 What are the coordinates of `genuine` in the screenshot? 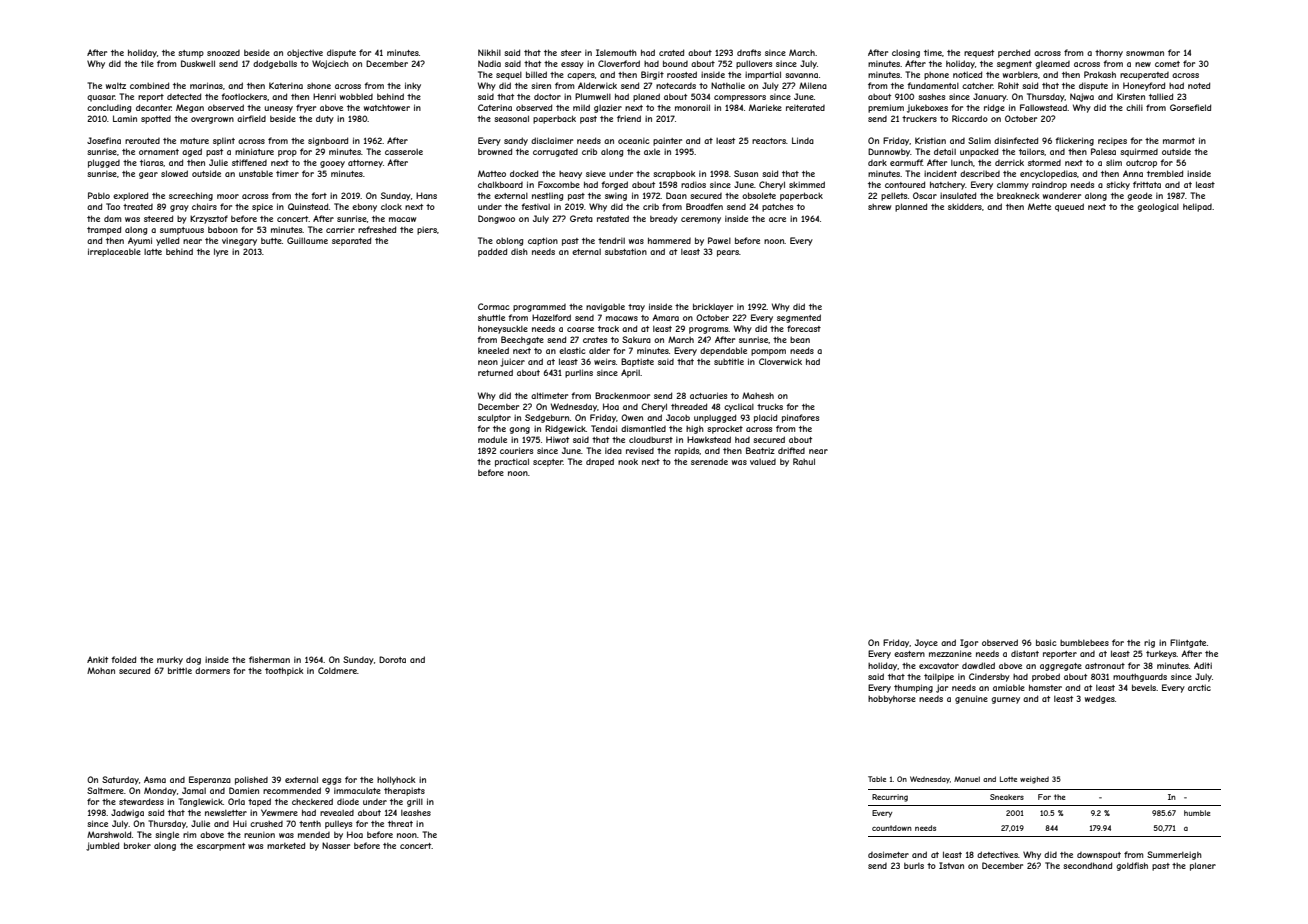 It's located at (971, 699).
